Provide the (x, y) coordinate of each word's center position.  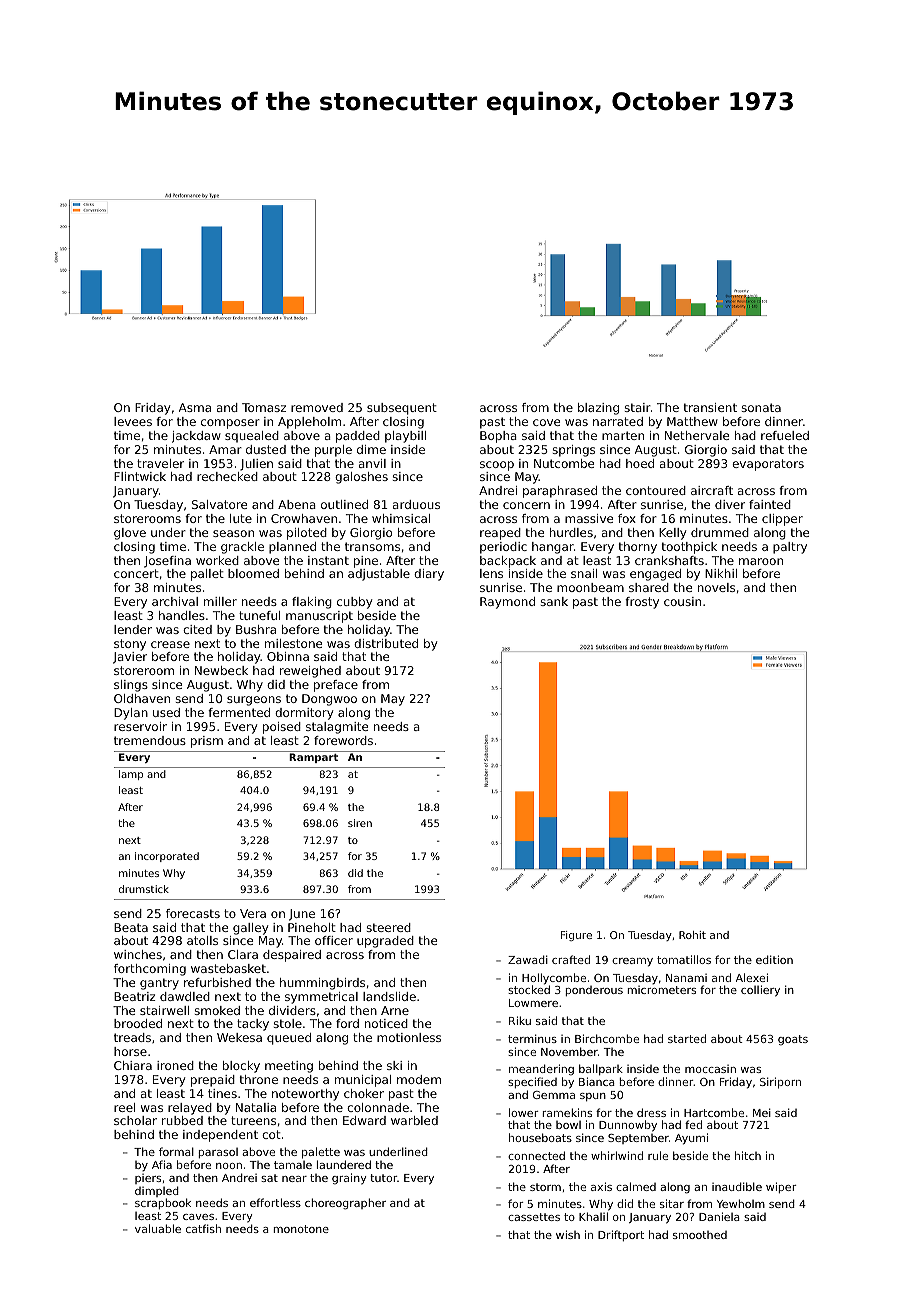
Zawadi (528, 959)
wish (568, 1234)
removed (317, 407)
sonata (761, 407)
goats (793, 1040)
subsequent (402, 409)
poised (282, 728)
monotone (301, 1229)
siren (360, 823)
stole (287, 1023)
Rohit (692, 935)
